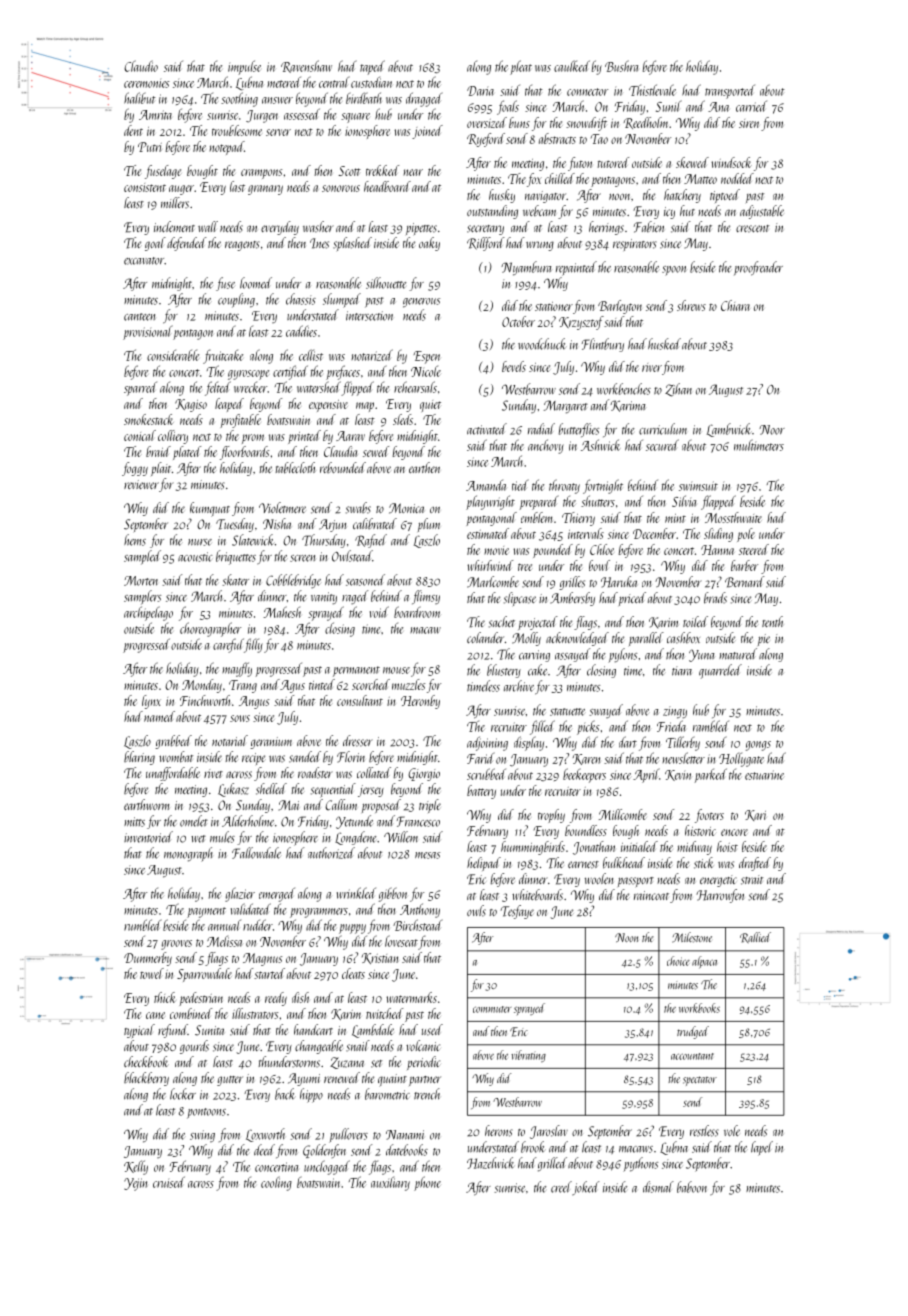 This screenshot has height=1316, width=908. I want to click on priced, so click(632, 599).
